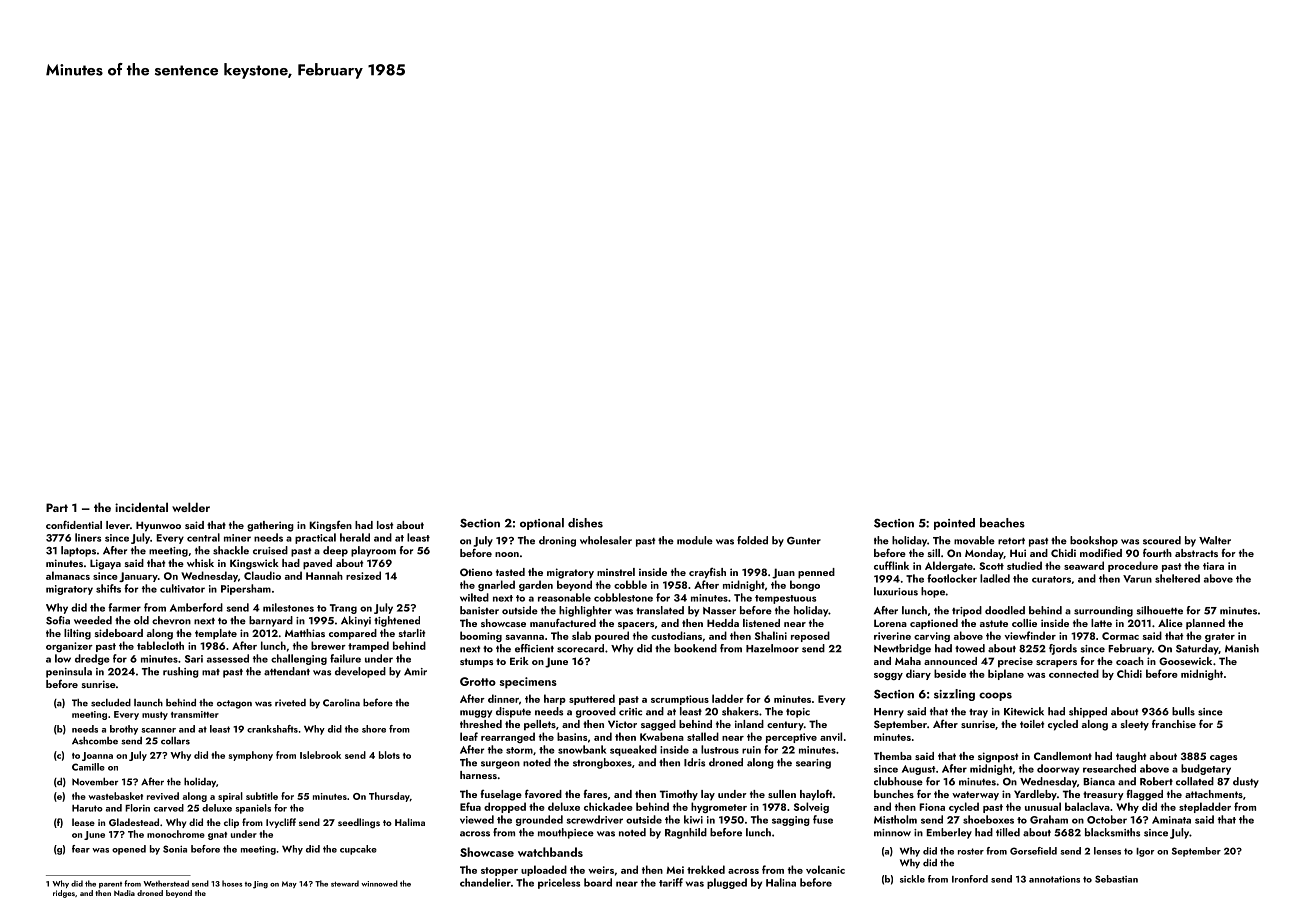 This image has width=1308, height=924. What do you see at coordinates (1054, 879) in the image?
I see `annotations` at bounding box center [1054, 879].
